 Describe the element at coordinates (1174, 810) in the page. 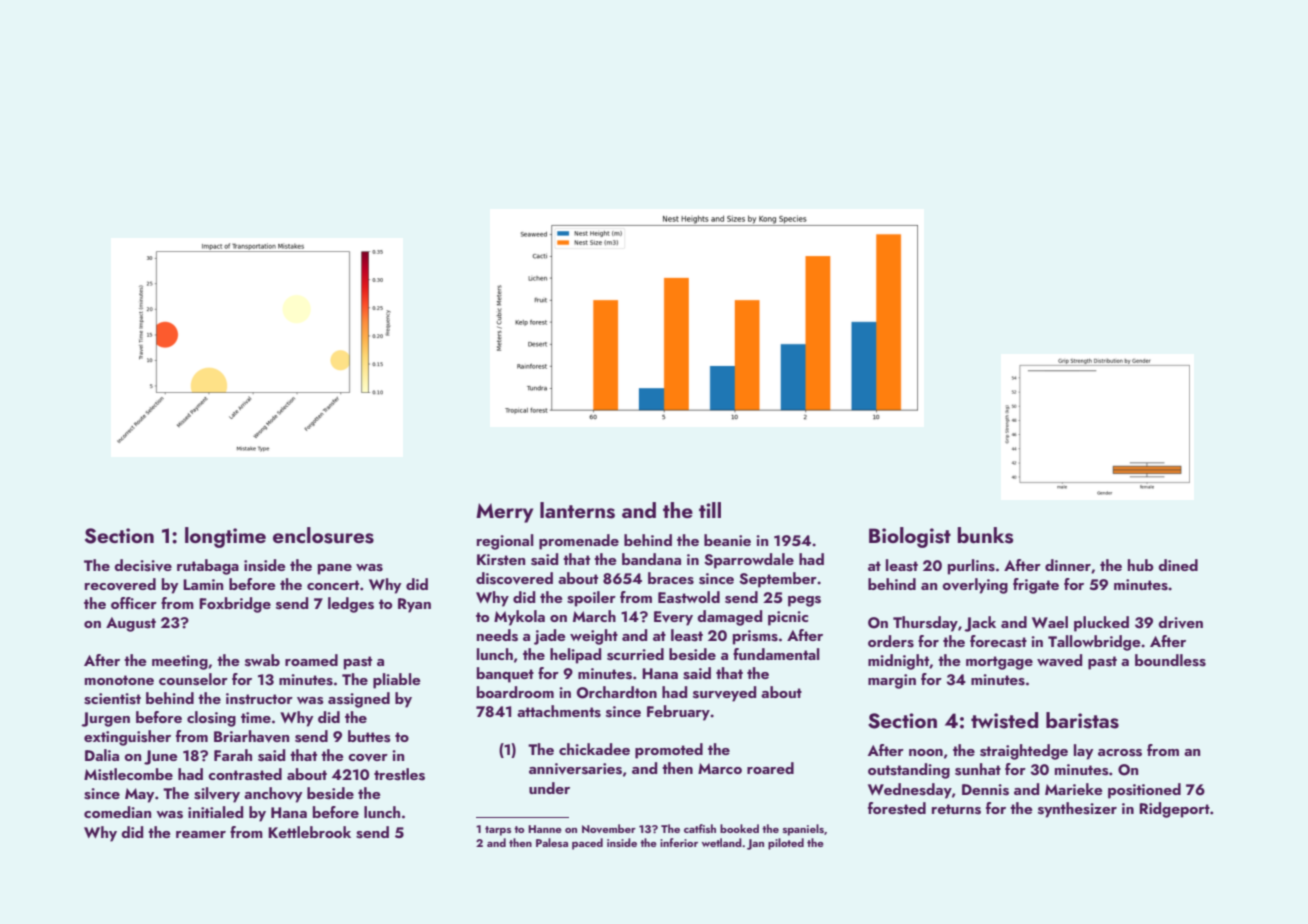

I see `Ridgeport` at that location.
